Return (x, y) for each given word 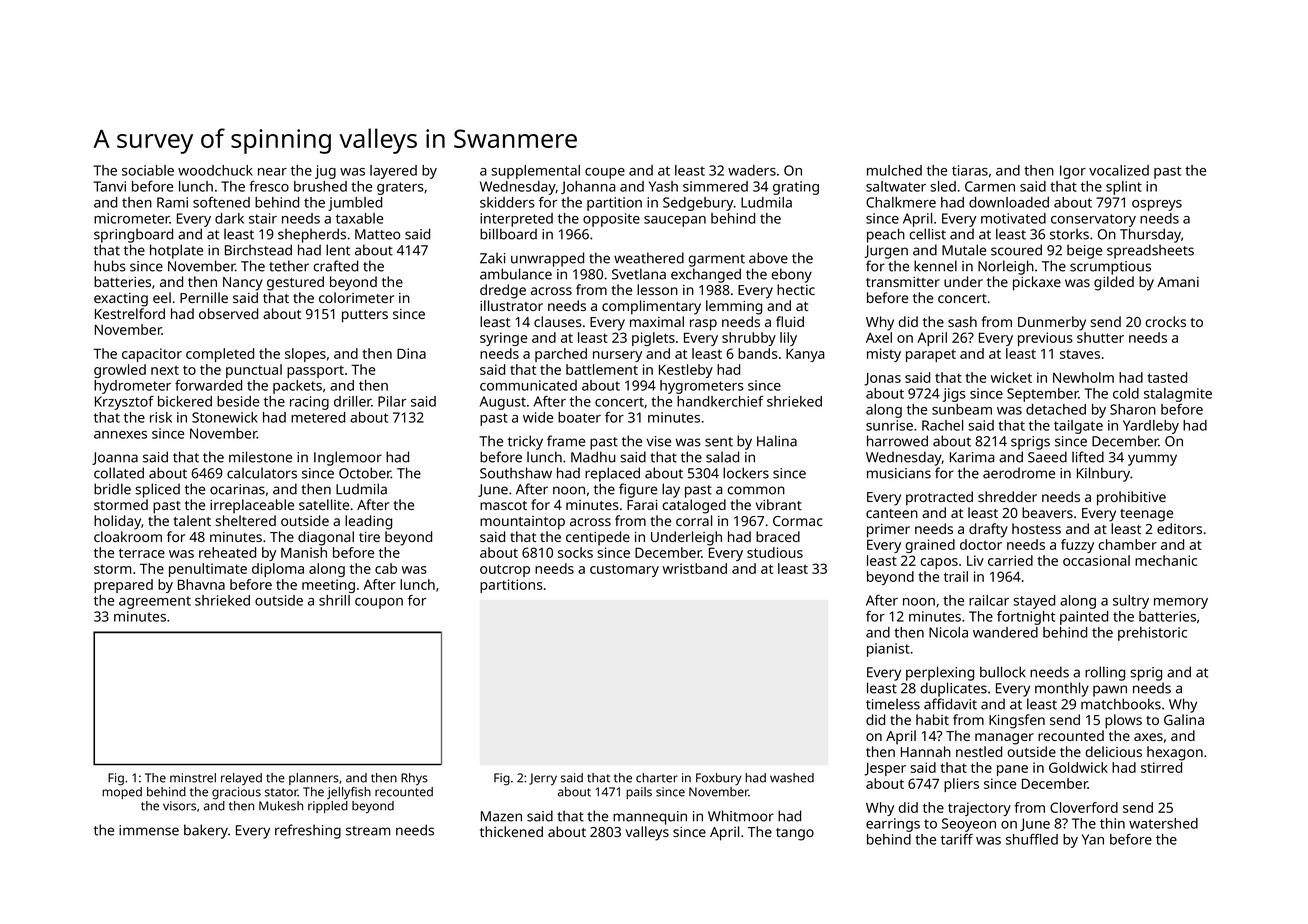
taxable (359, 218)
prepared (123, 586)
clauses (558, 321)
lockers (746, 473)
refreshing (308, 831)
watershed (1163, 823)
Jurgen (886, 252)
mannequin (650, 818)
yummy (1152, 460)
